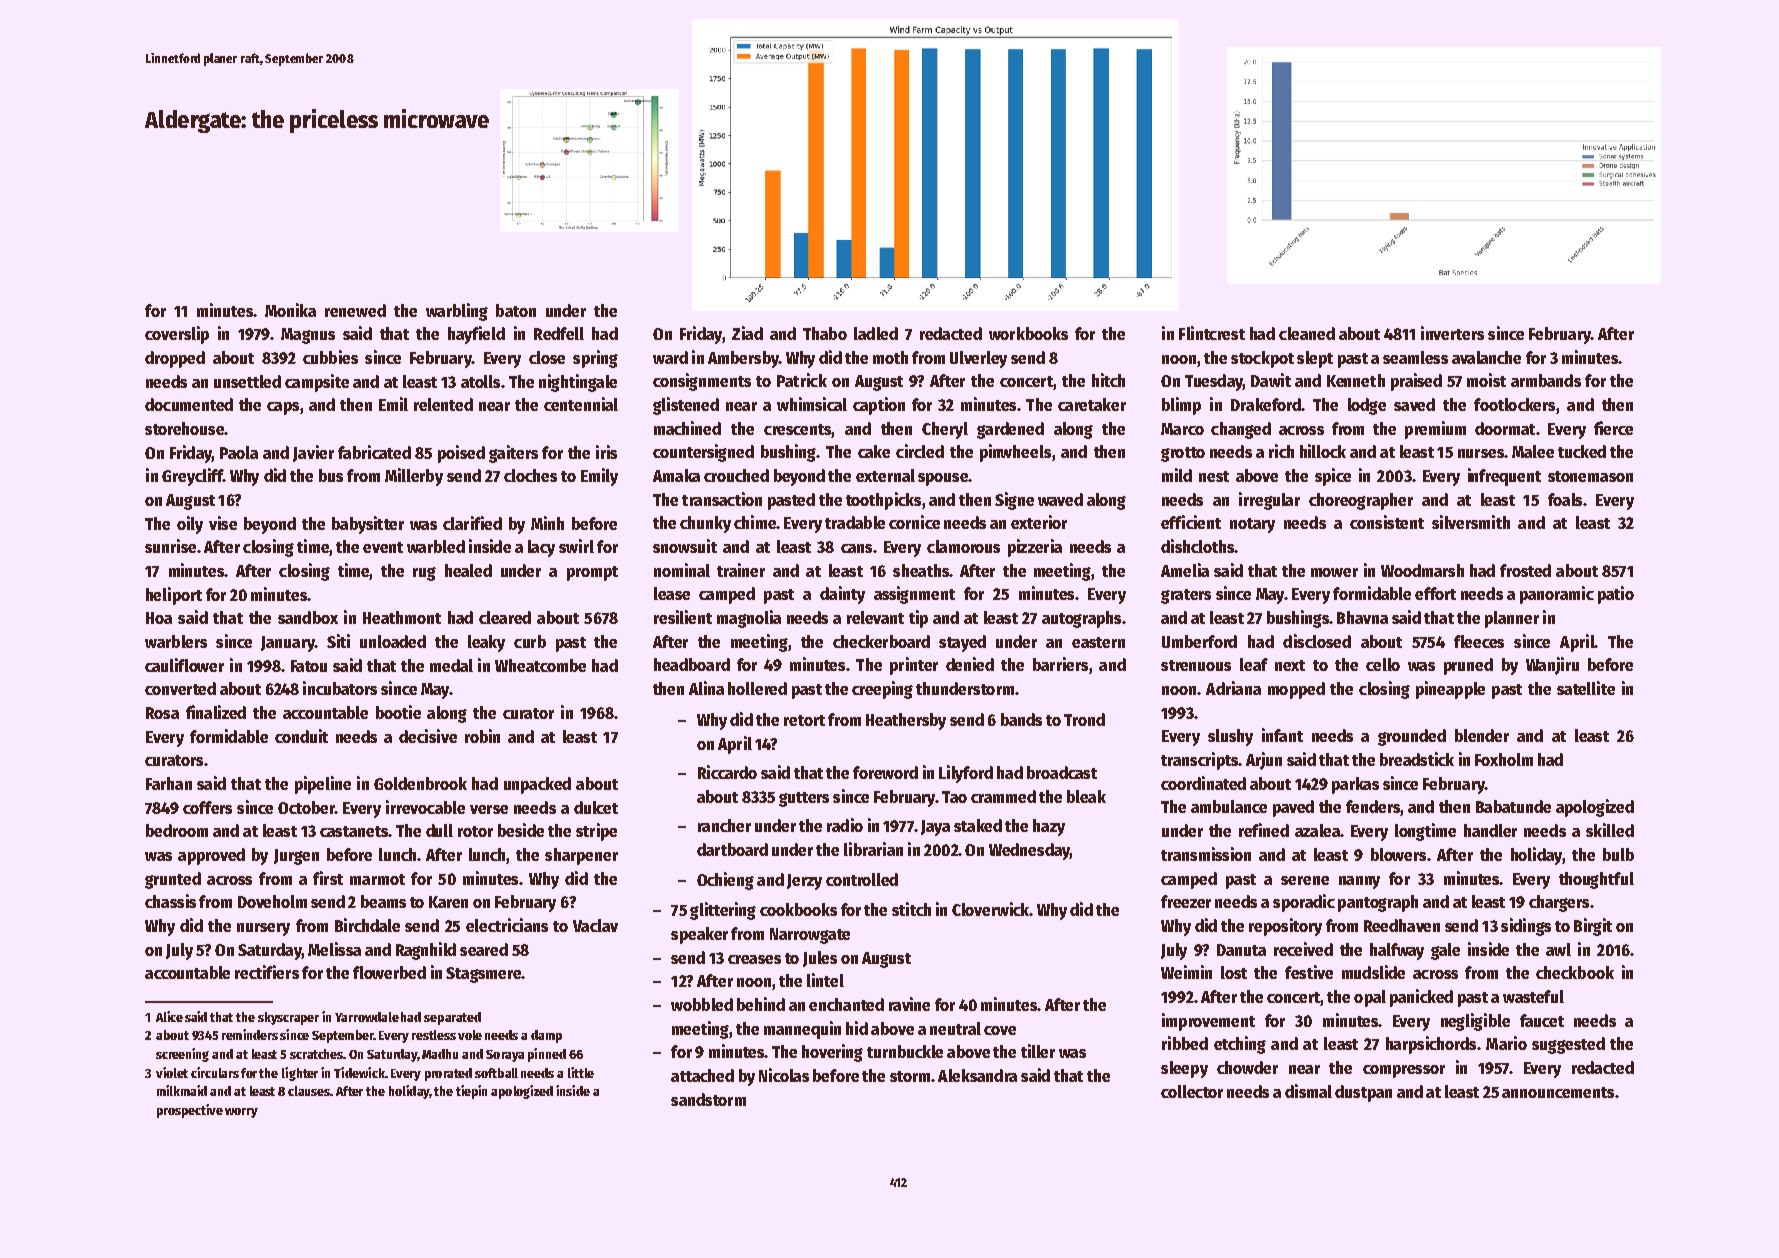  What do you see at coordinates (1304, 903) in the screenshot?
I see `sporadic` at bounding box center [1304, 903].
